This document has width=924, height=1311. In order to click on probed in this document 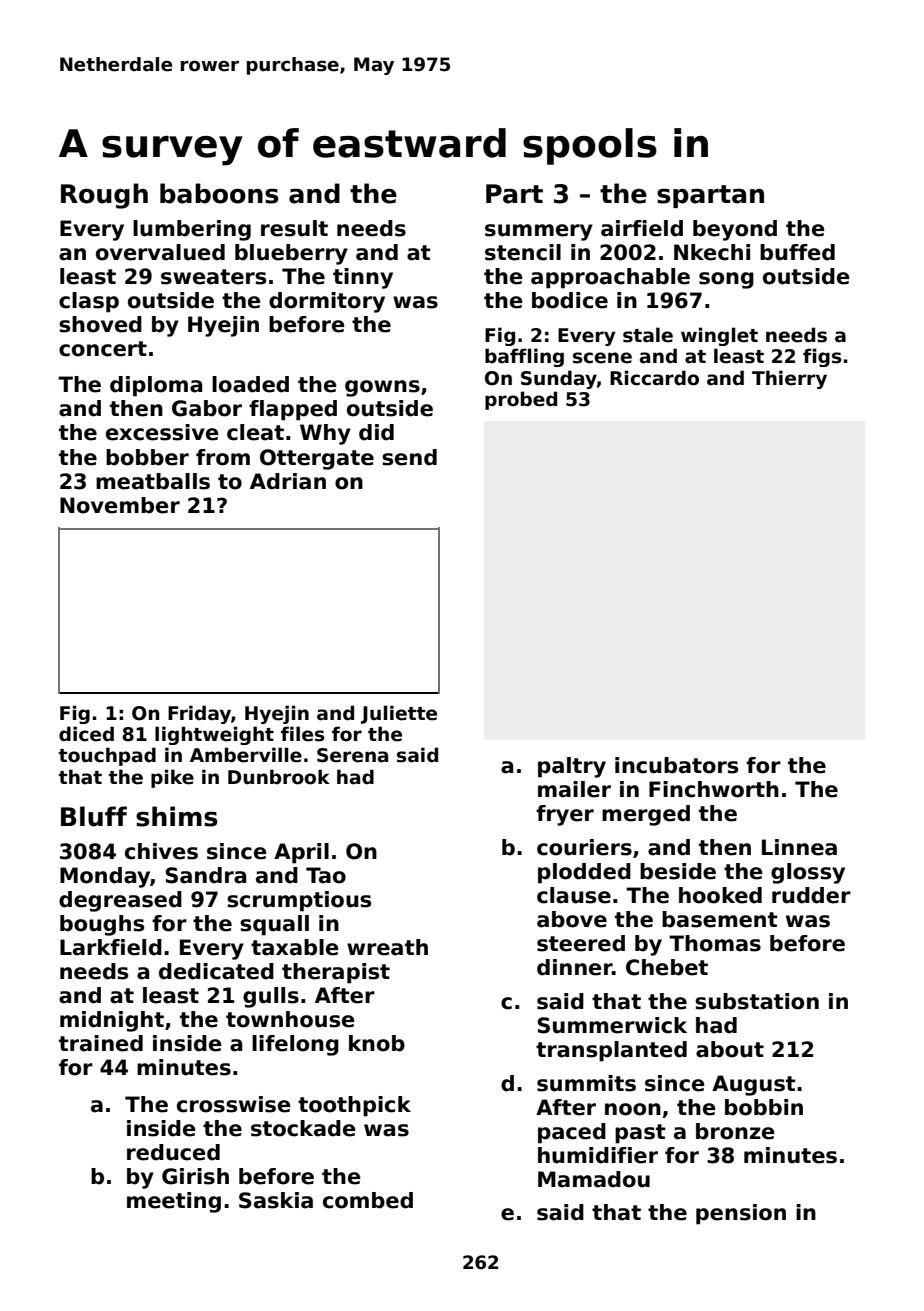, I will do `click(521, 400)`.
